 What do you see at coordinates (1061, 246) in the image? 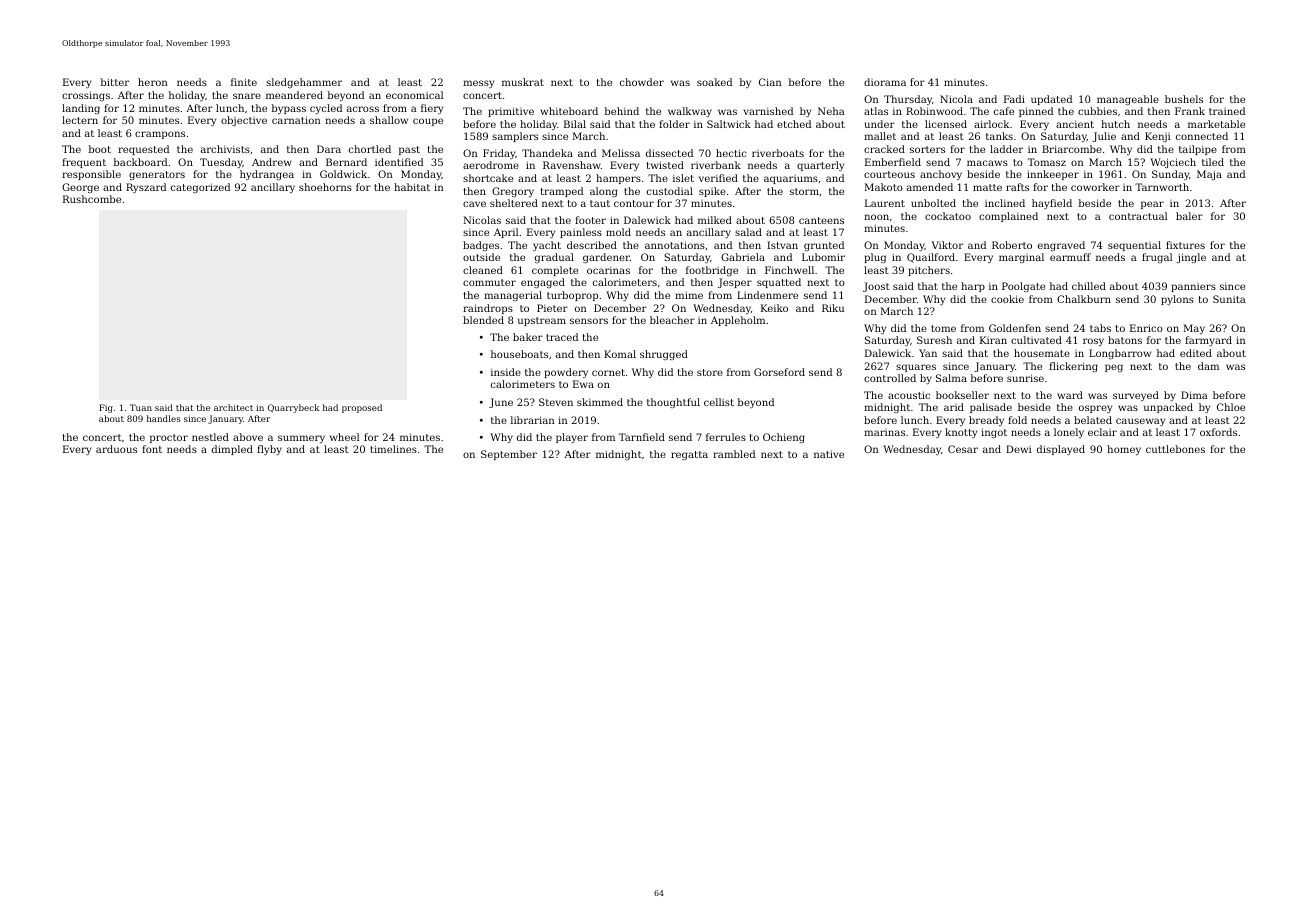
I see `engraved` at bounding box center [1061, 246].
